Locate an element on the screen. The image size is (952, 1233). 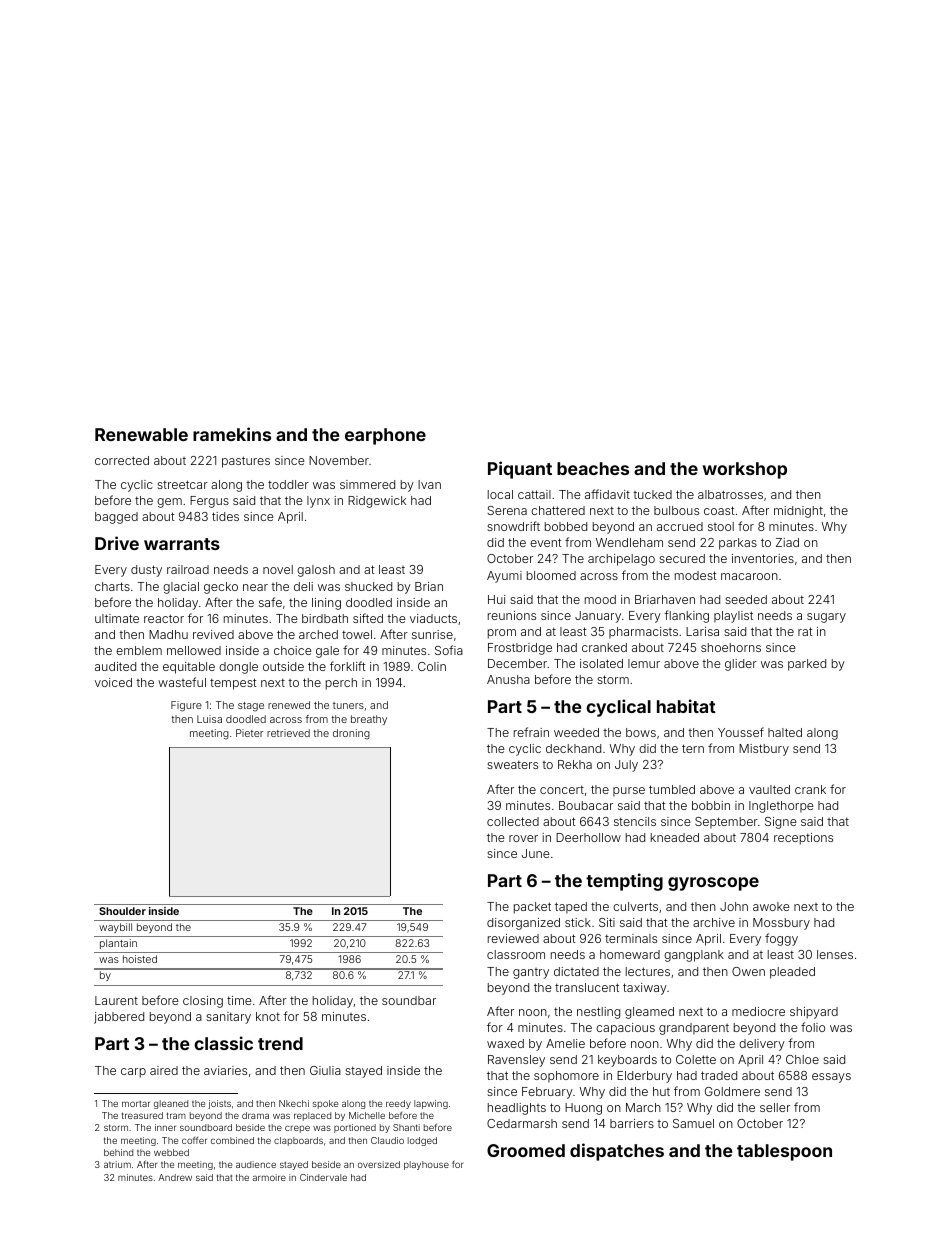
Pieter is located at coordinates (249, 733).
